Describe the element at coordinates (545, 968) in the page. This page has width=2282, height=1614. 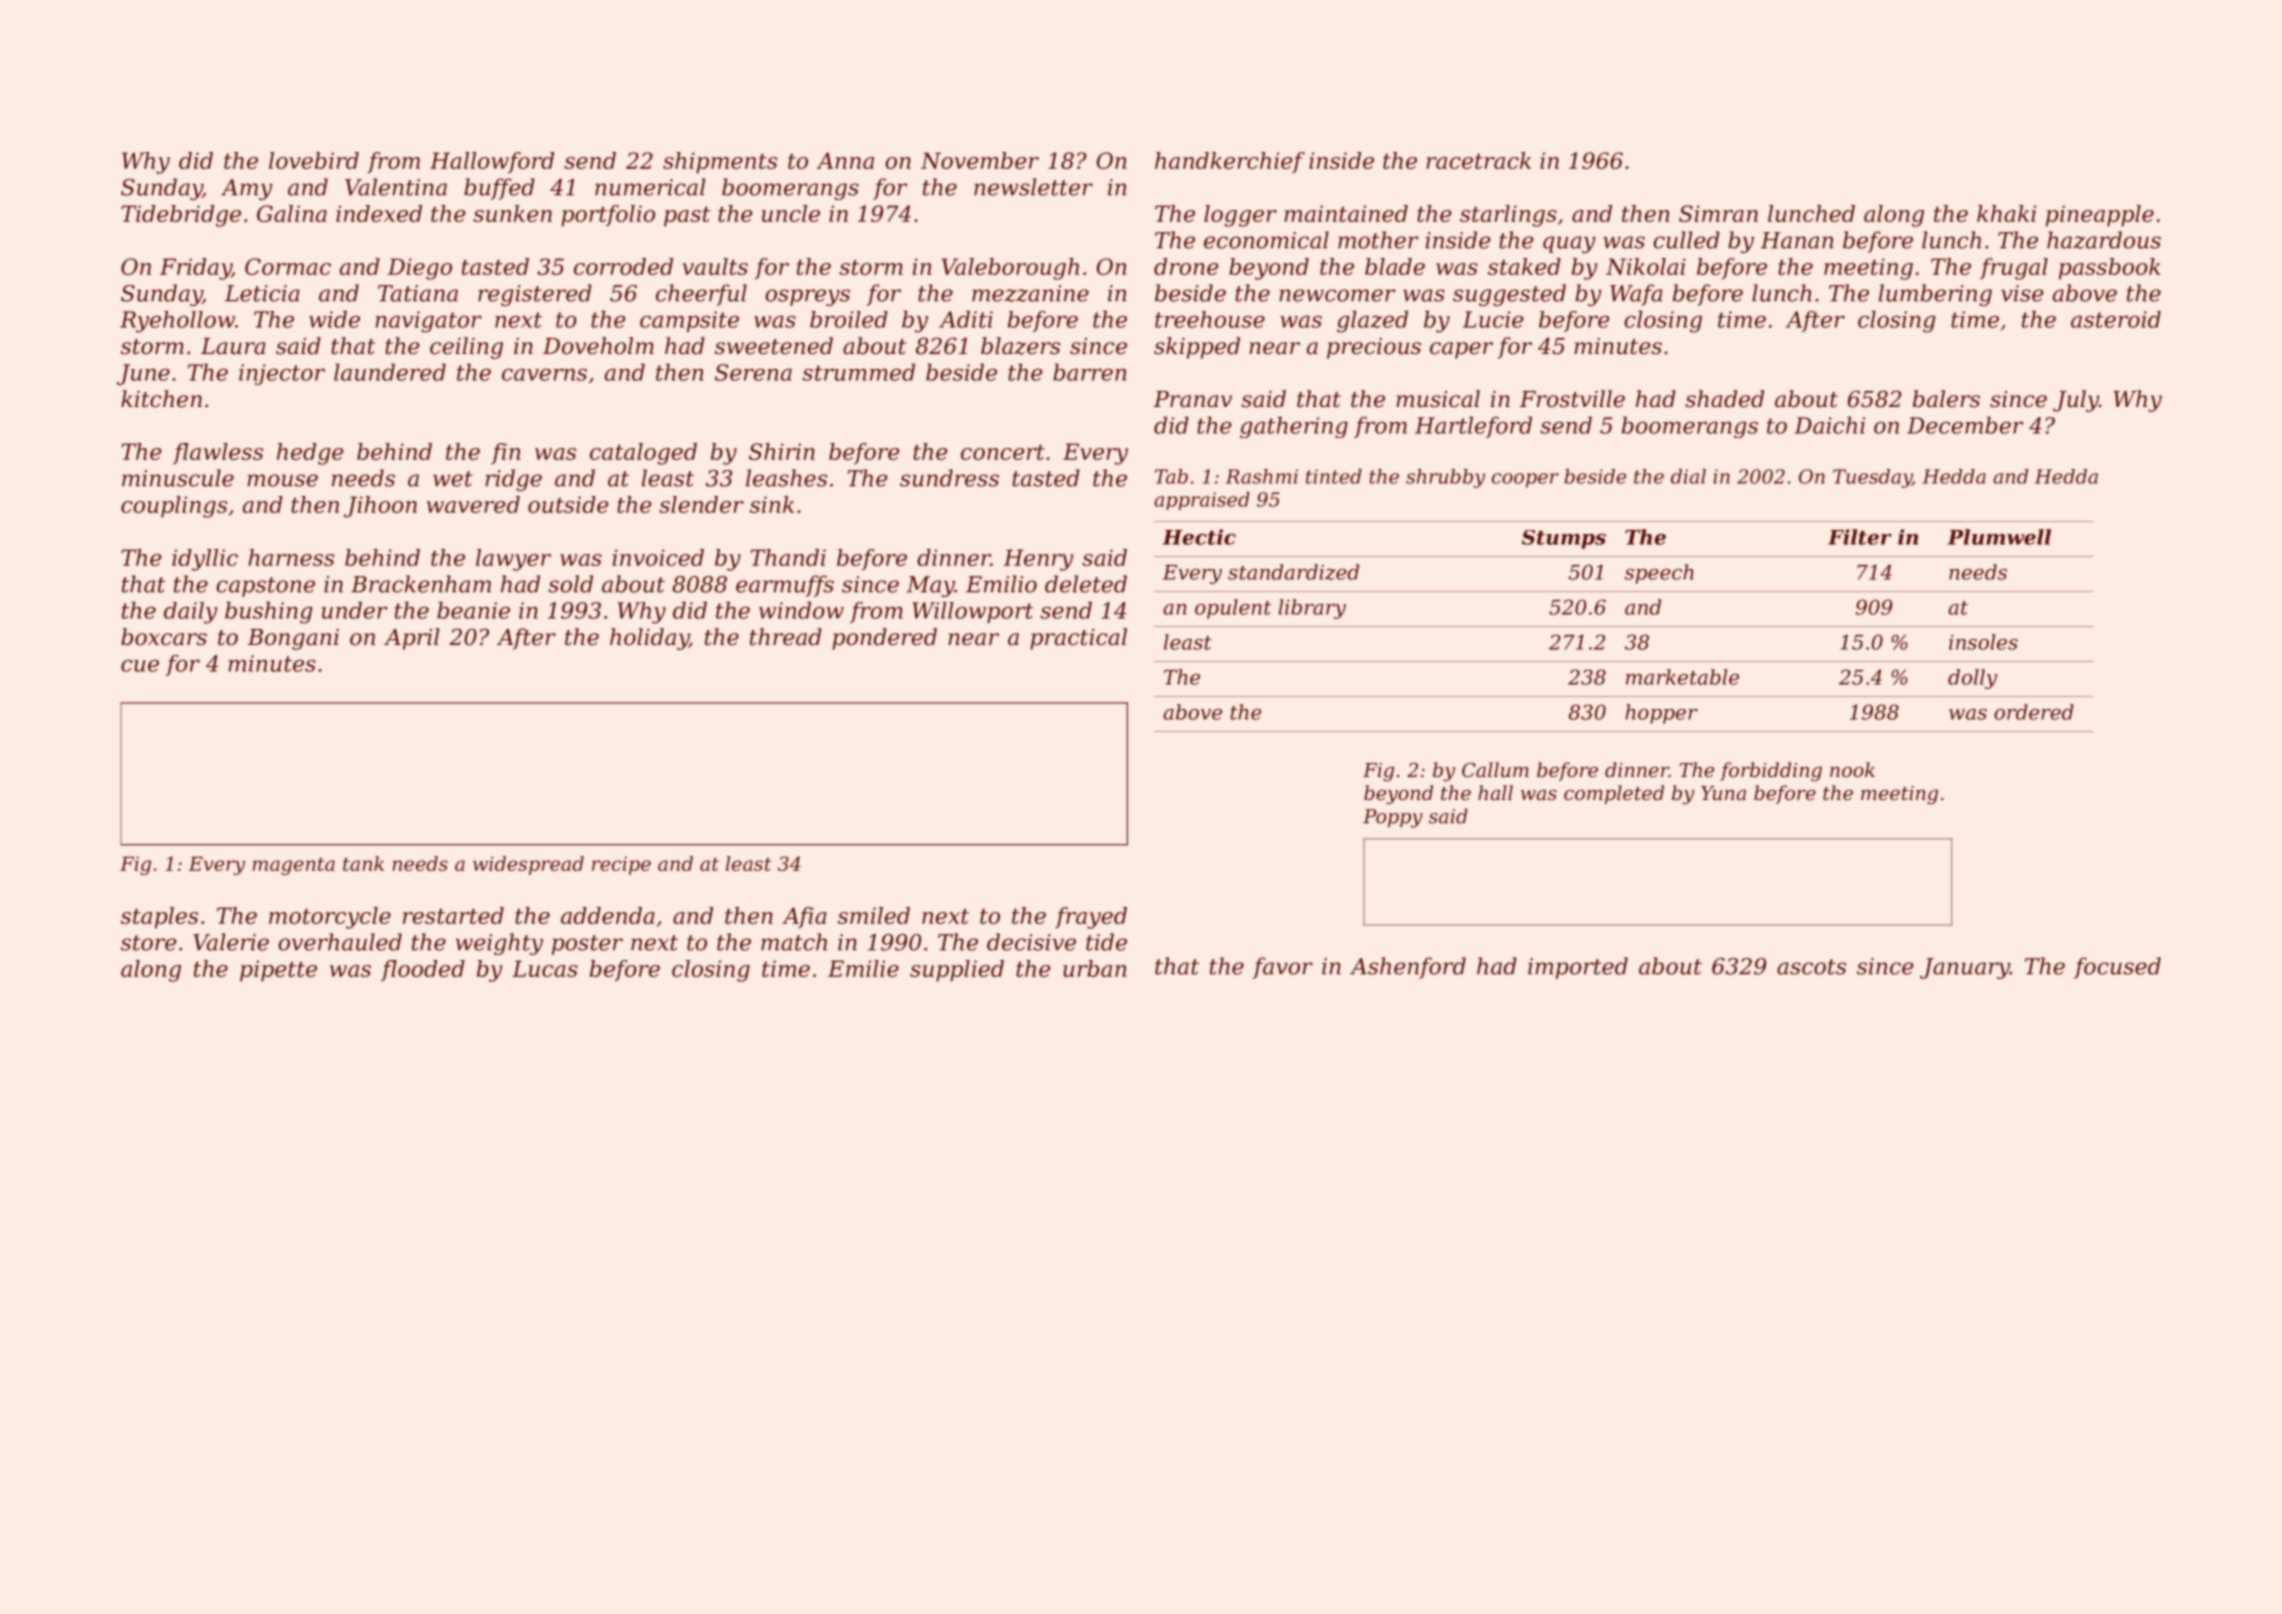
I see `Lucas` at that location.
